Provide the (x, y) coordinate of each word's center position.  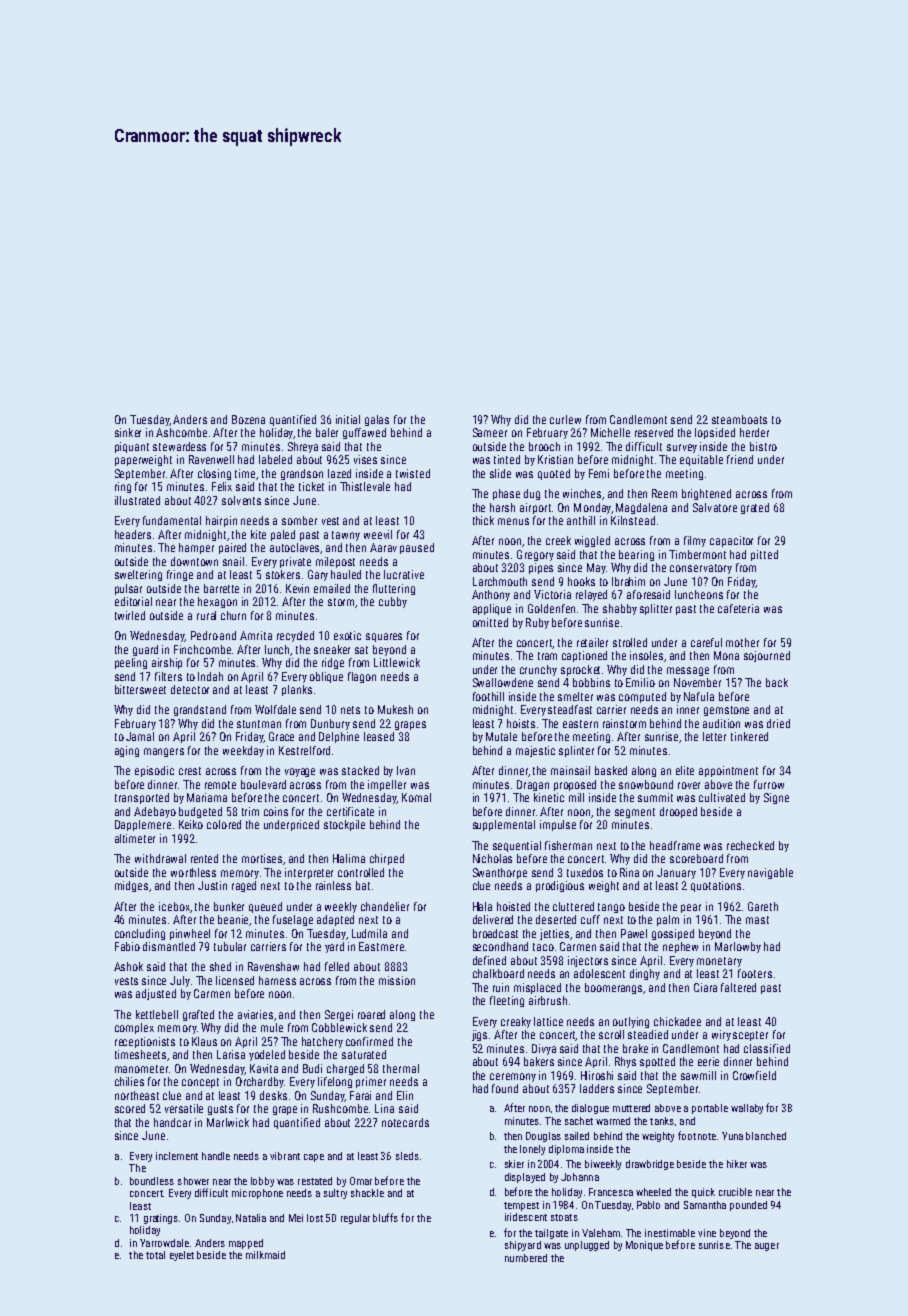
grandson (302, 474)
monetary (719, 962)
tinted (507, 459)
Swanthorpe (500, 873)
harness (277, 980)
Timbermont (697, 554)
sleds (407, 1156)
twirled (130, 615)
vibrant (285, 1156)
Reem (664, 493)
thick (483, 520)
